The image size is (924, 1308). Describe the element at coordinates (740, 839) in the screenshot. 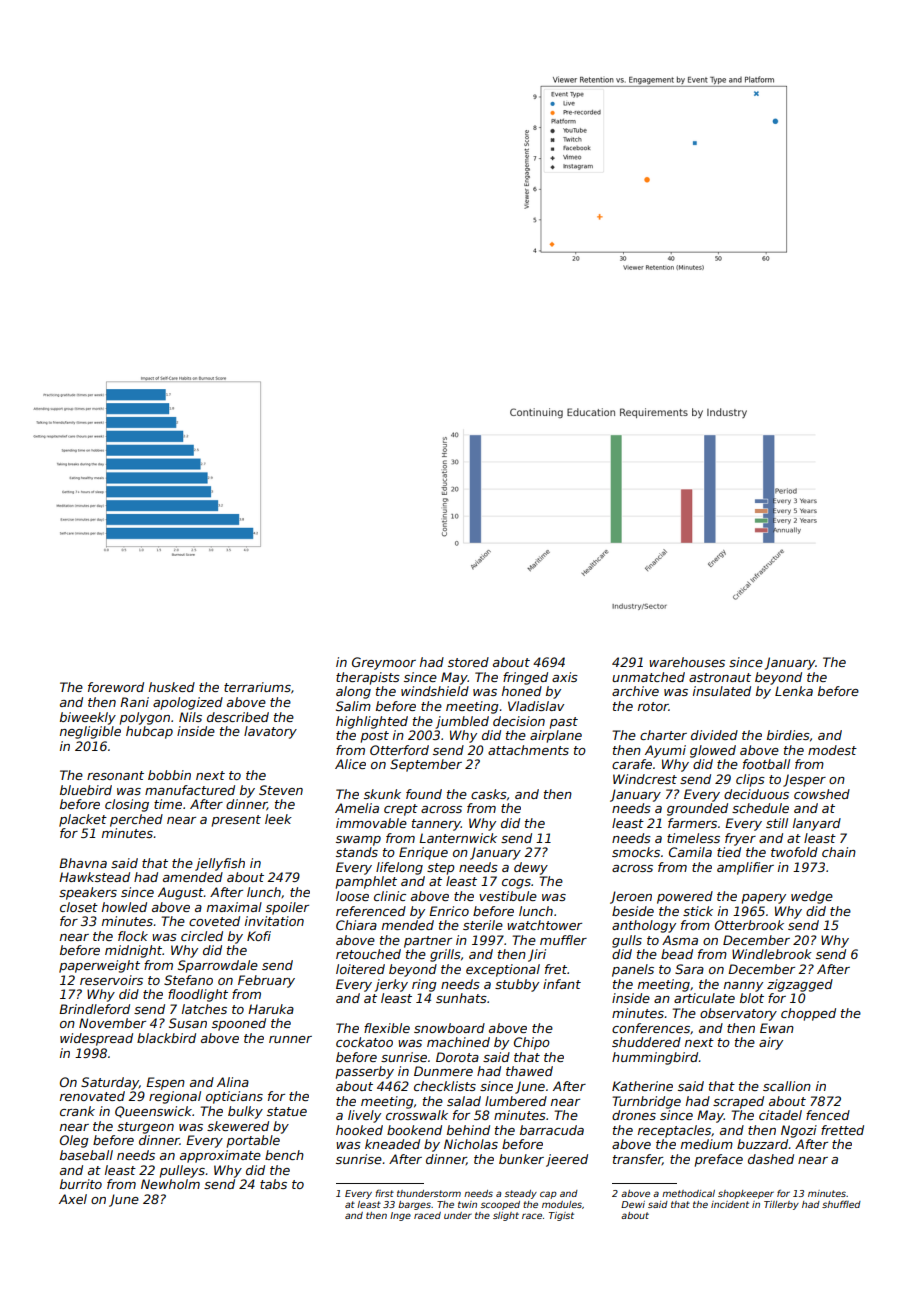

I see `fryer` at that location.
